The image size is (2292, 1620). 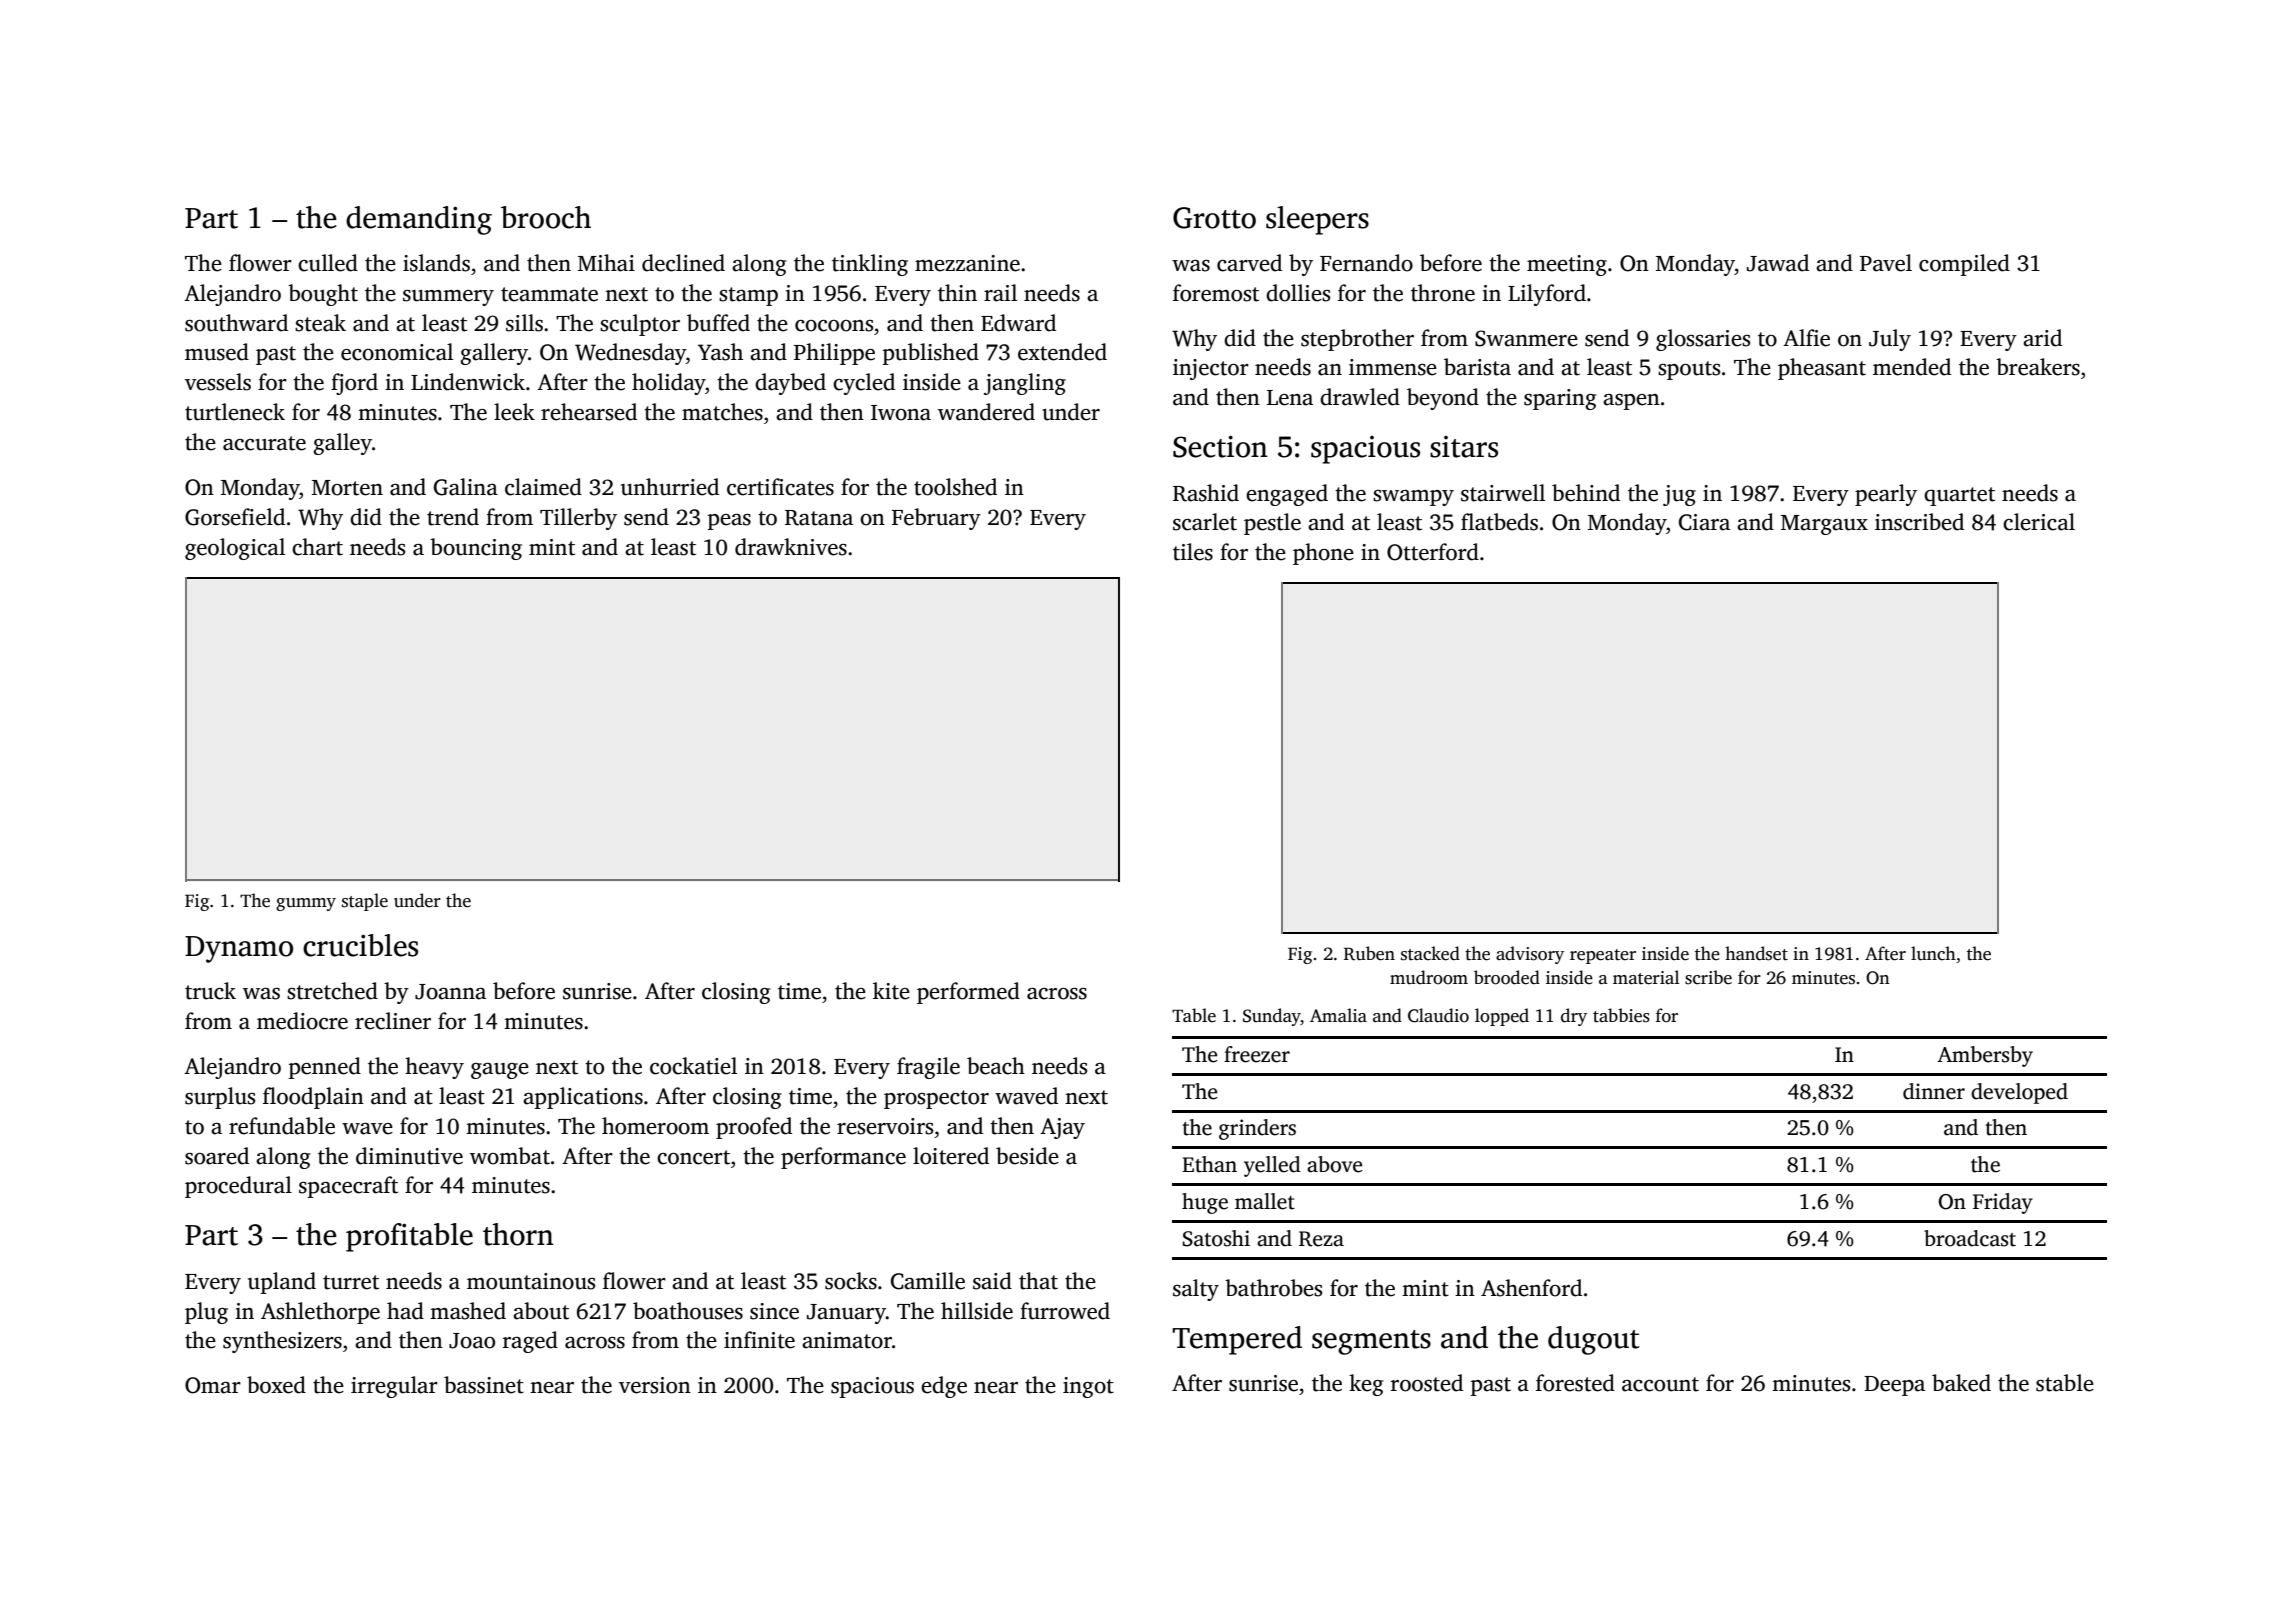 What do you see at coordinates (791, 547) in the screenshot?
I see `drawknives` at bounding box center [791, 547].
